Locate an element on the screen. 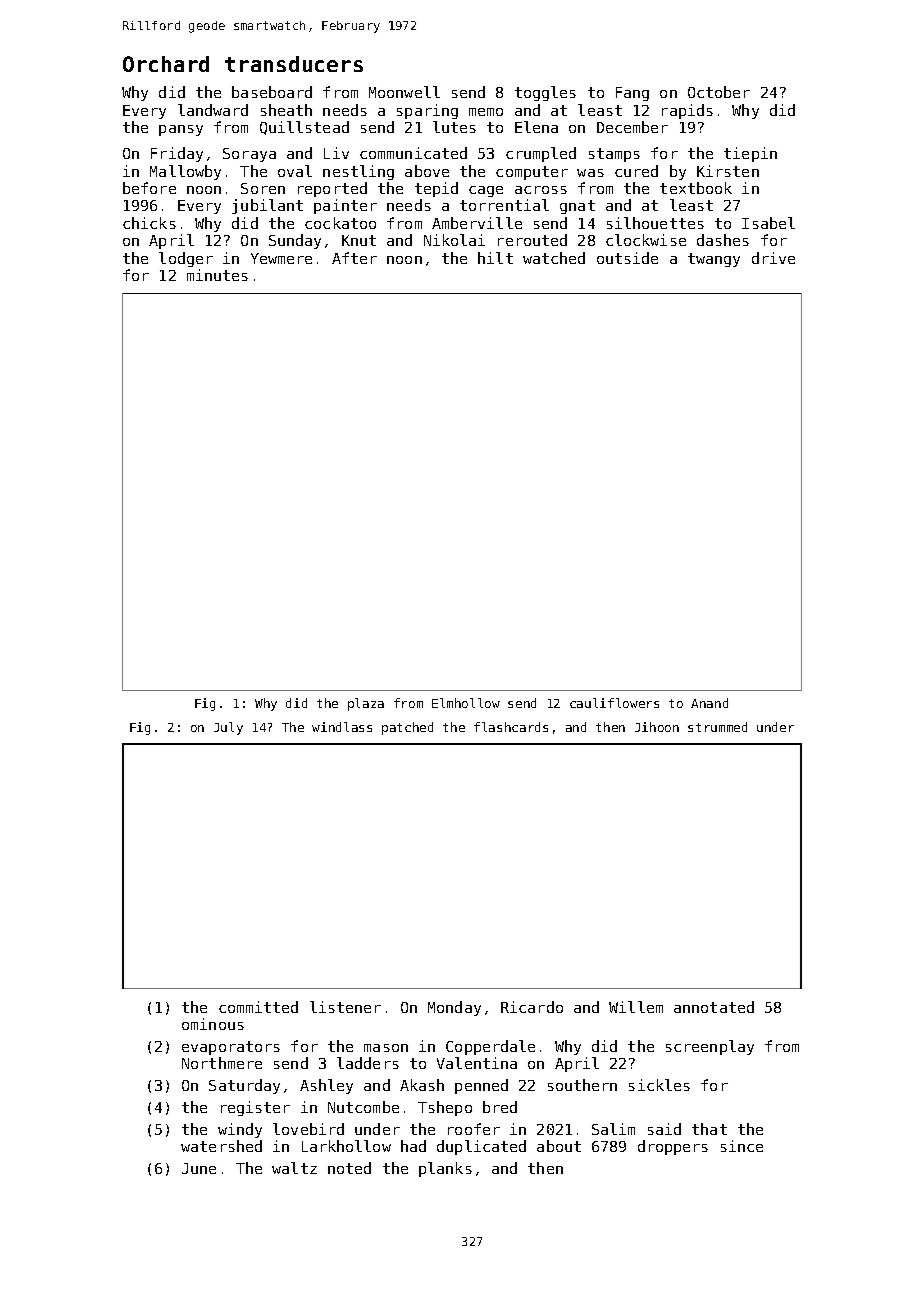 The image size is (924, 1308). flashcards is located at coordinates (511, 727).
